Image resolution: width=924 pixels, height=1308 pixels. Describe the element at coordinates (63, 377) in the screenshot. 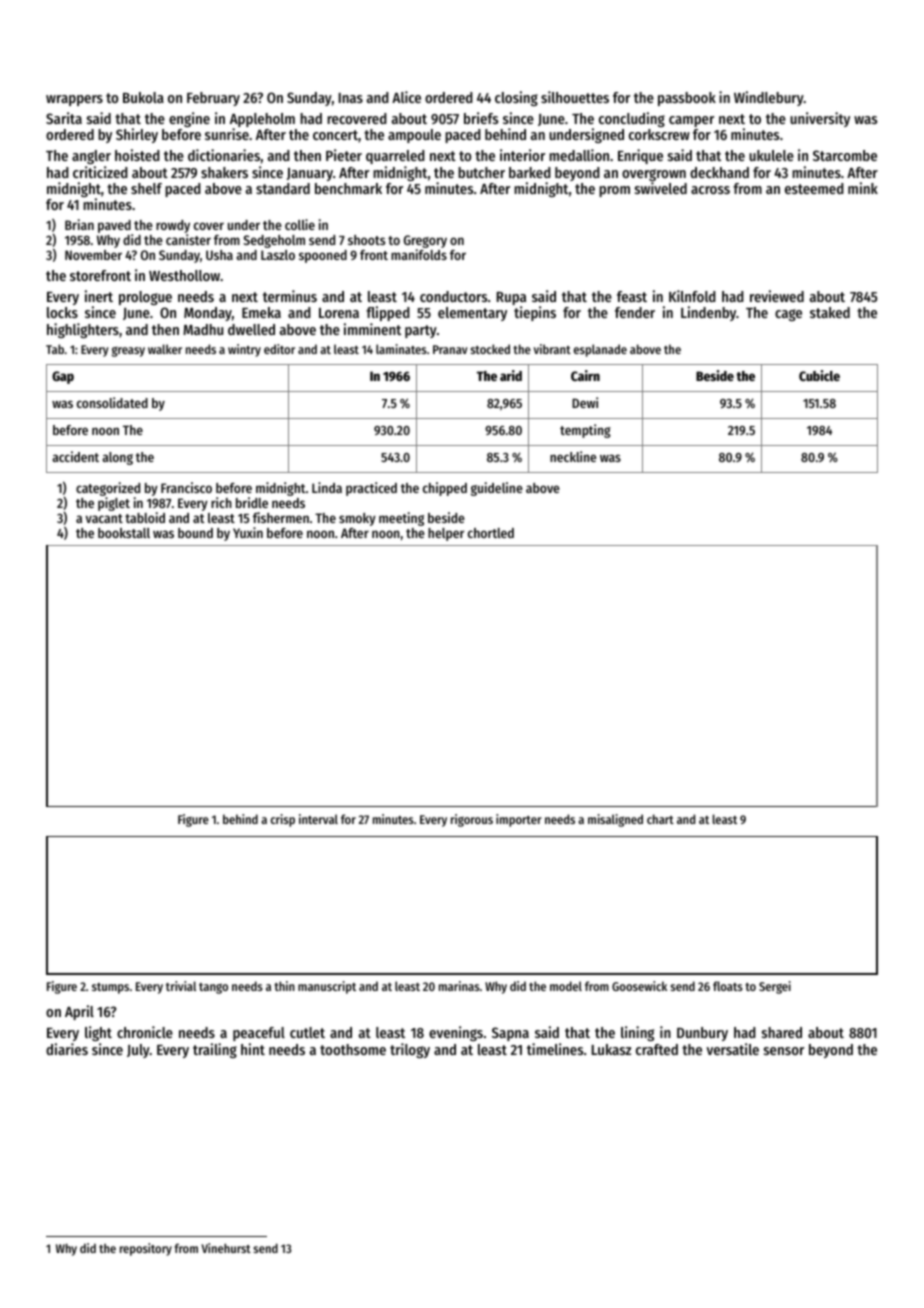

I see `Gap` at that location.
